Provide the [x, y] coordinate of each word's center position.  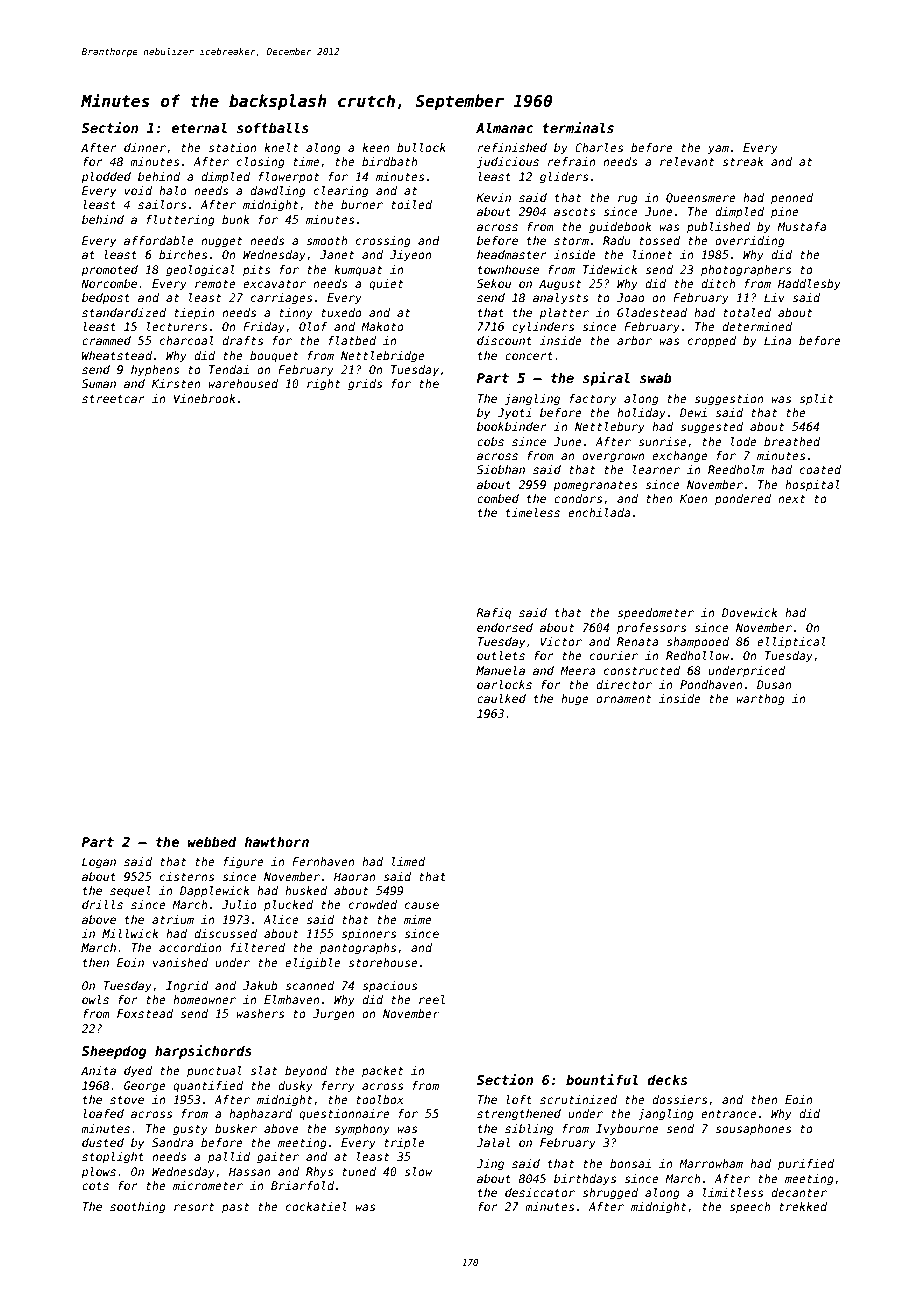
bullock [421, 147]
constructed [642, 670]
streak [743, 161]
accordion [190, 947]
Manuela [500, 670]
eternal [199, 127]
